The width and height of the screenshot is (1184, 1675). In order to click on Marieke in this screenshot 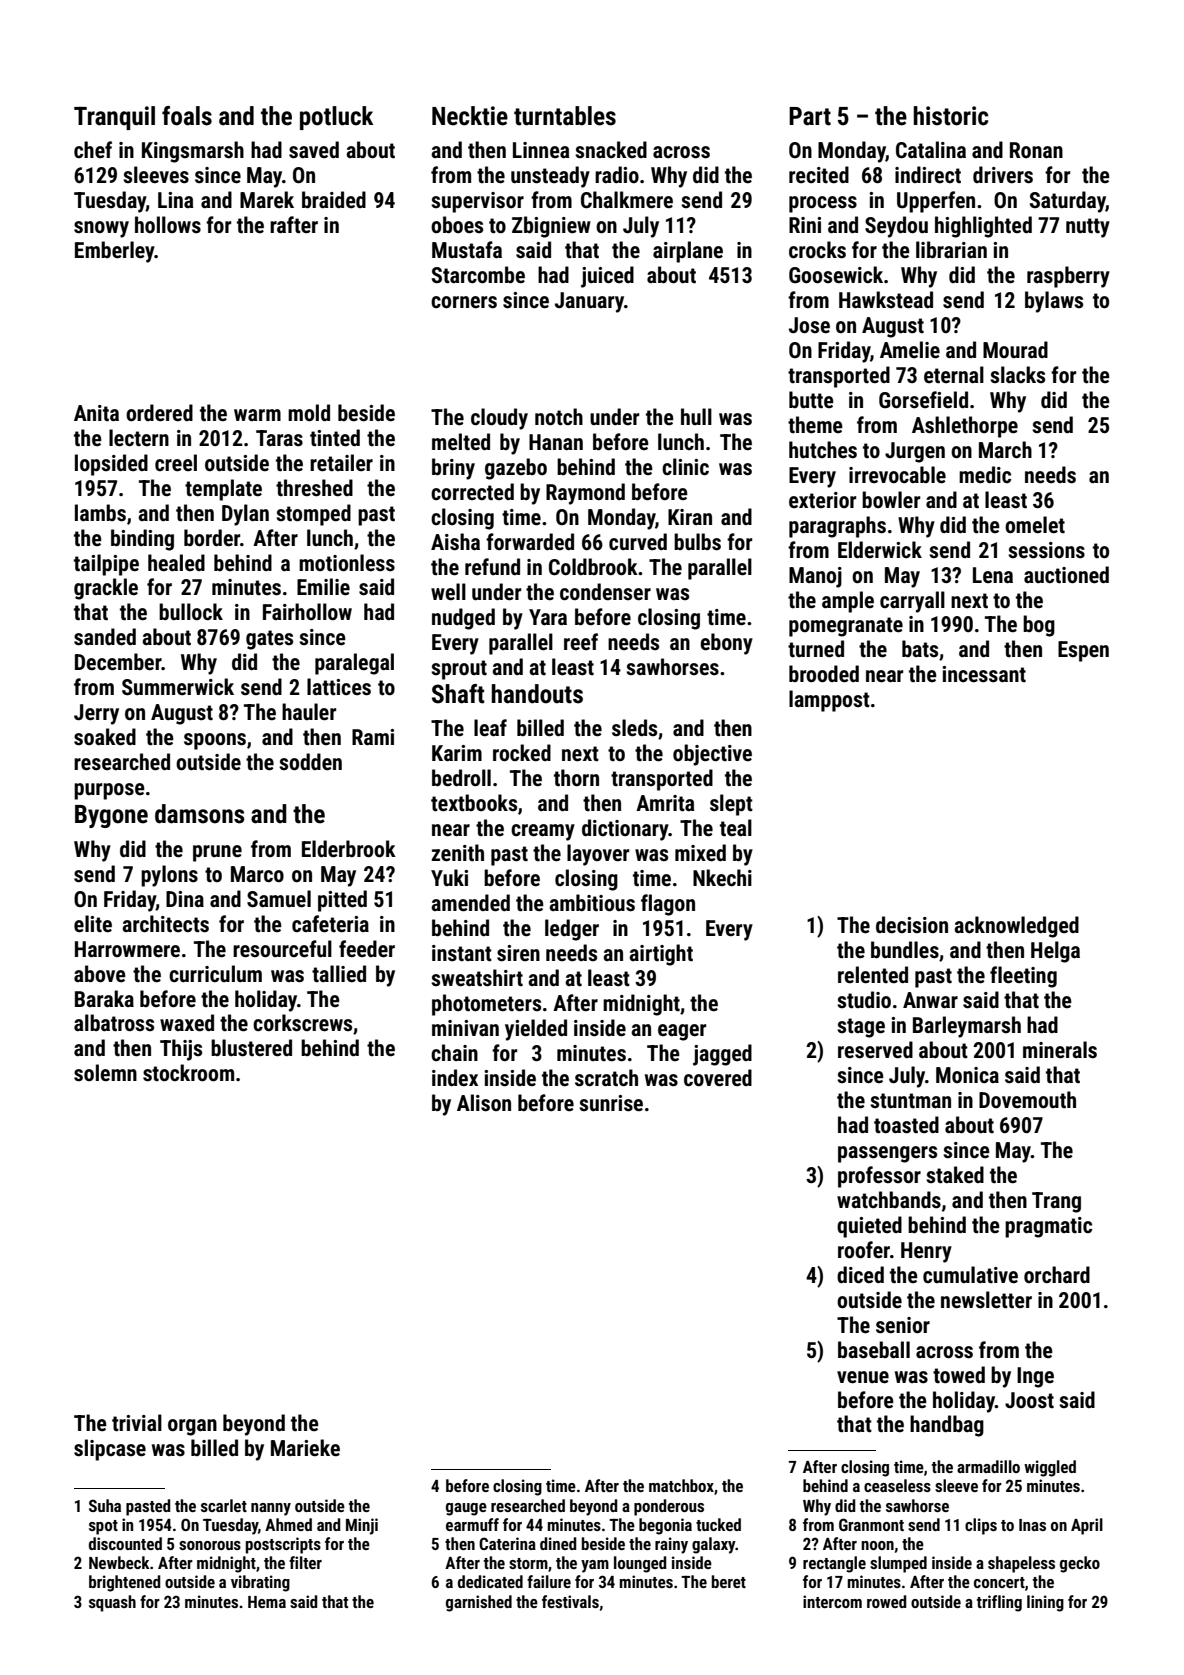, I will do `click(305, 1447)`.
